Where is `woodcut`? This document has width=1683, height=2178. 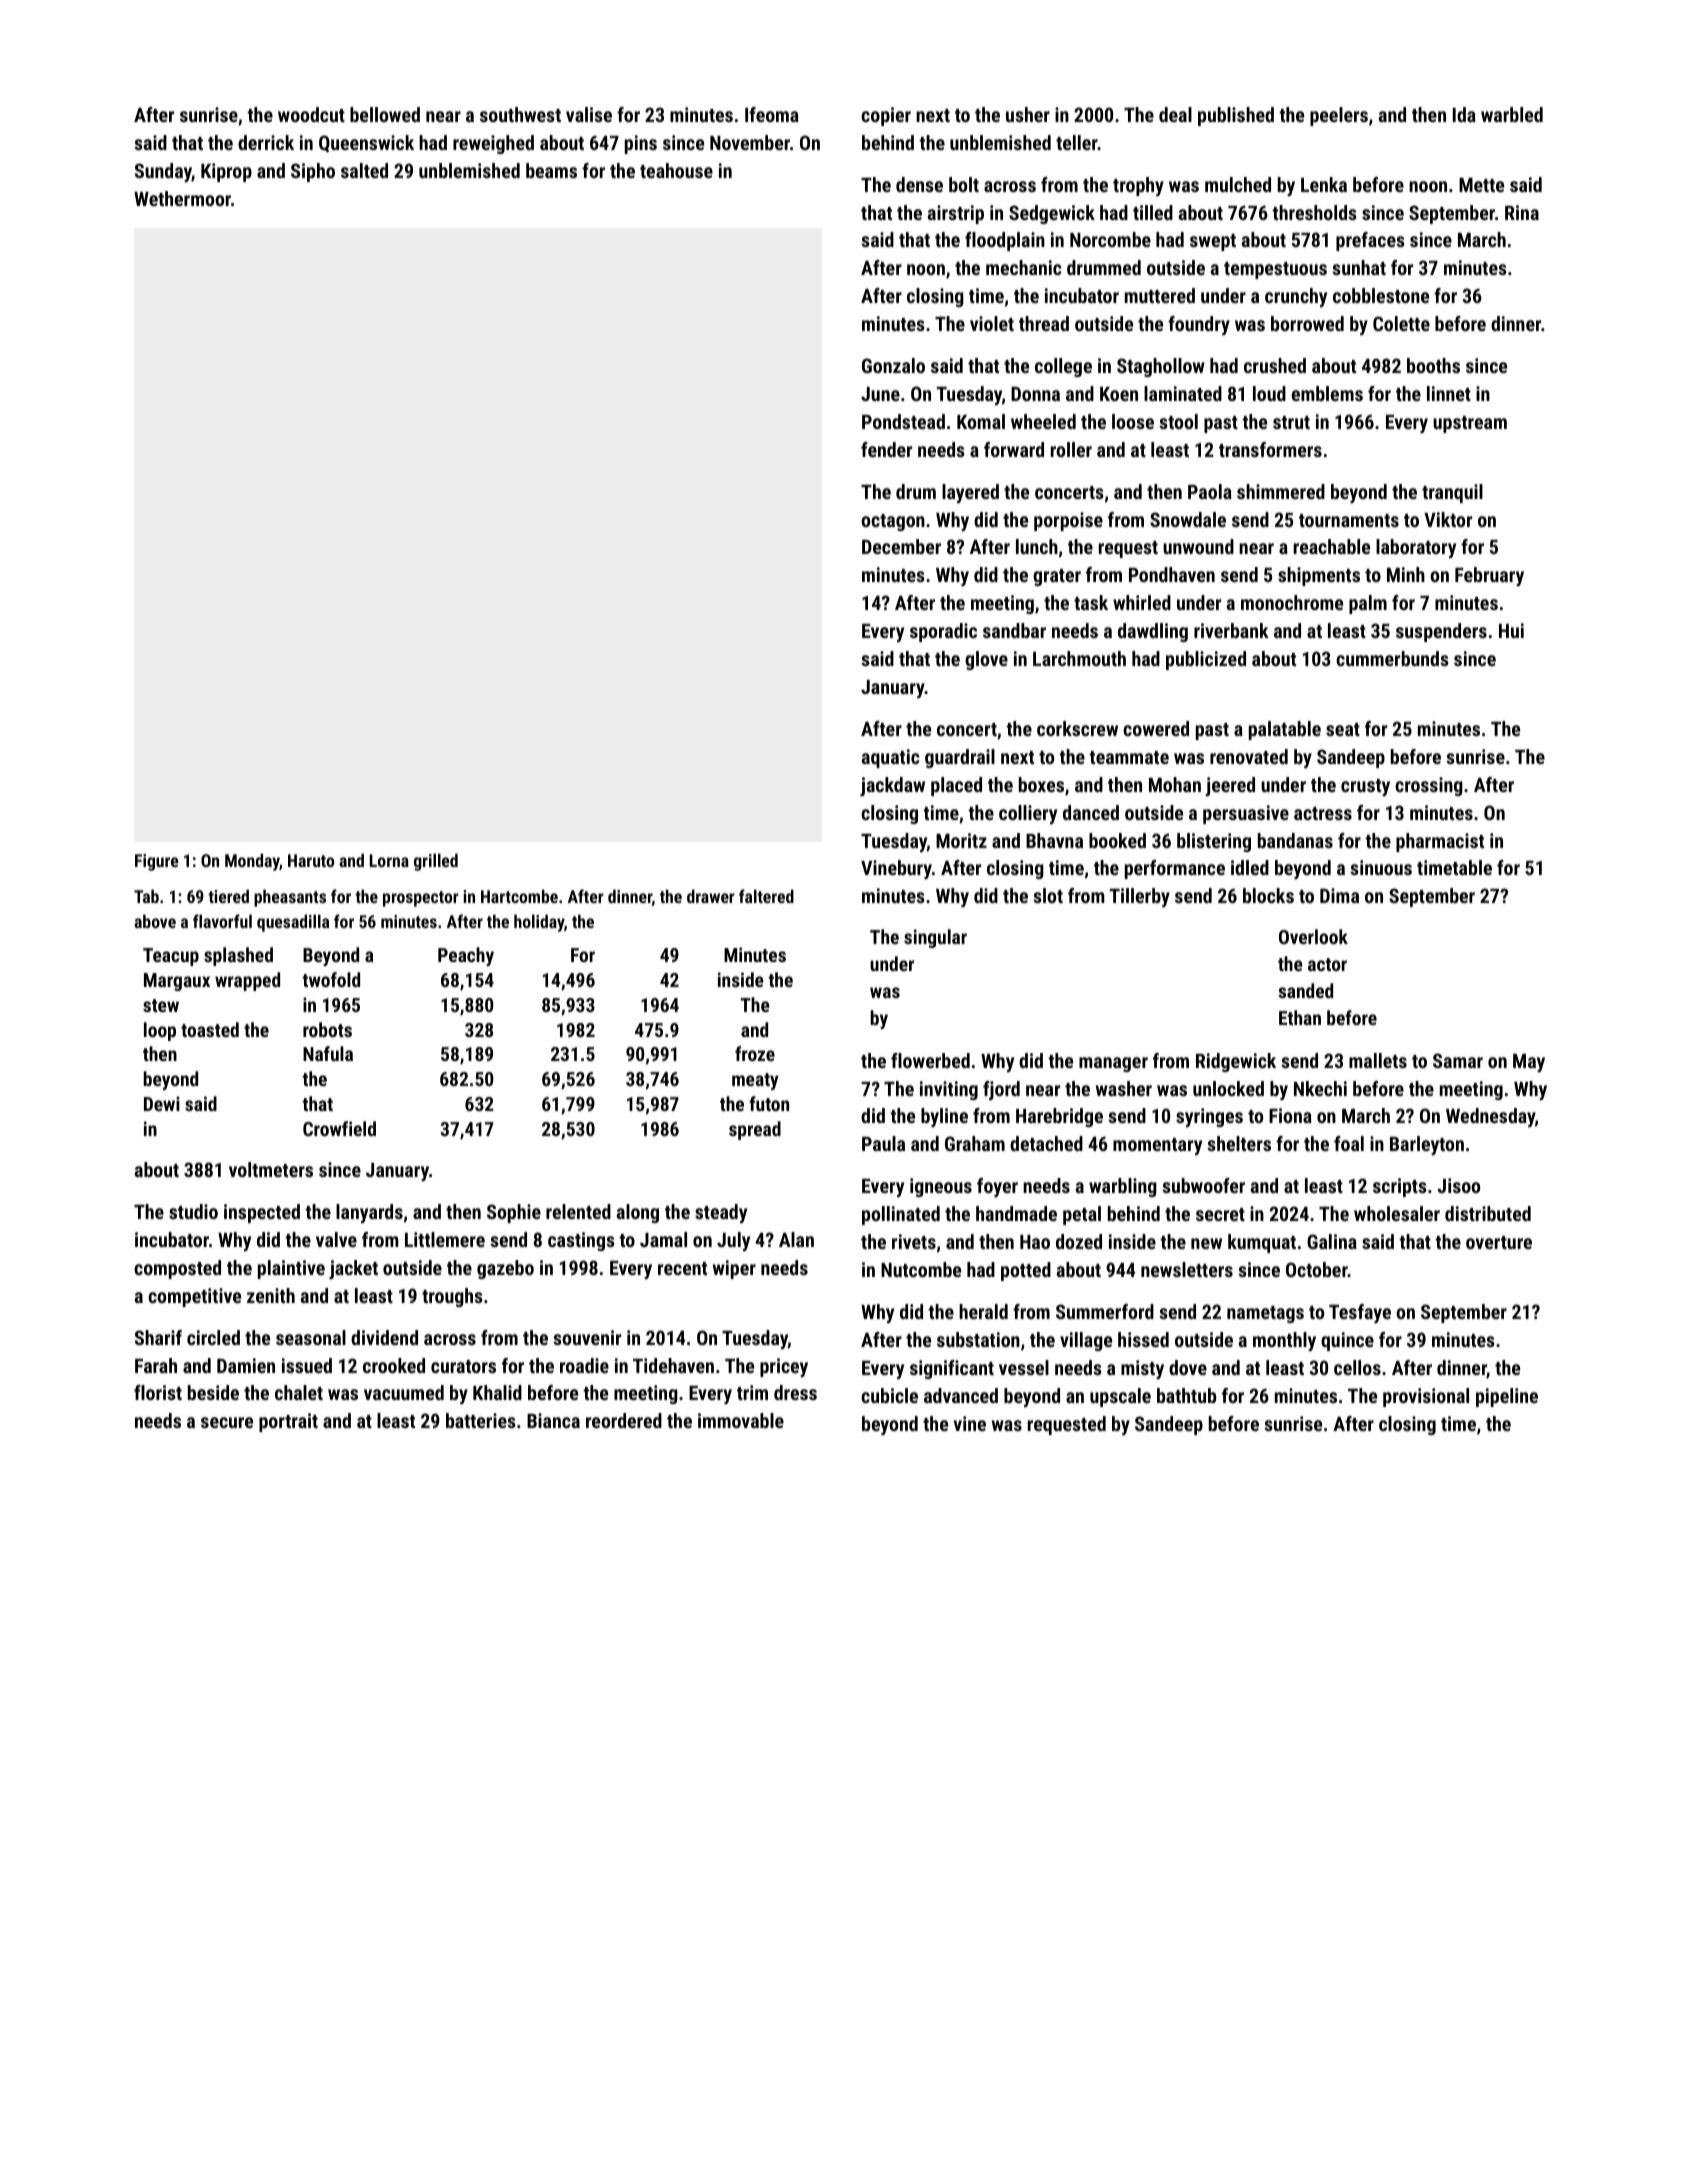 woodcut is located at coordinates (311, 114).
